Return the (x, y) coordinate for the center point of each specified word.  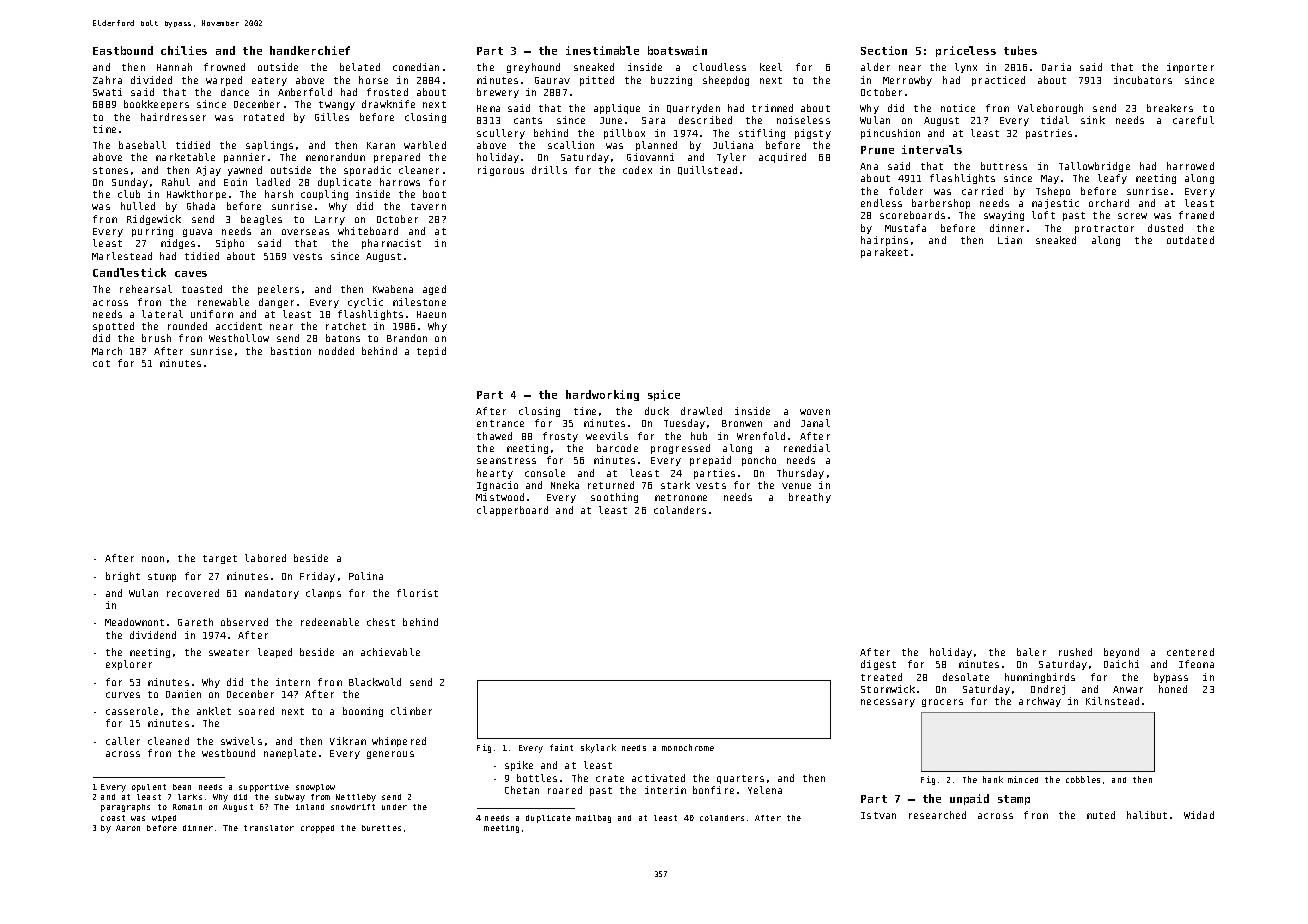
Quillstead (707, 170)
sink (1093, 120)
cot (101, 363)
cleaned (168, 741)
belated (360, 67)
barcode (617, 448)
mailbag (593, 819)
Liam (1010, 240)
